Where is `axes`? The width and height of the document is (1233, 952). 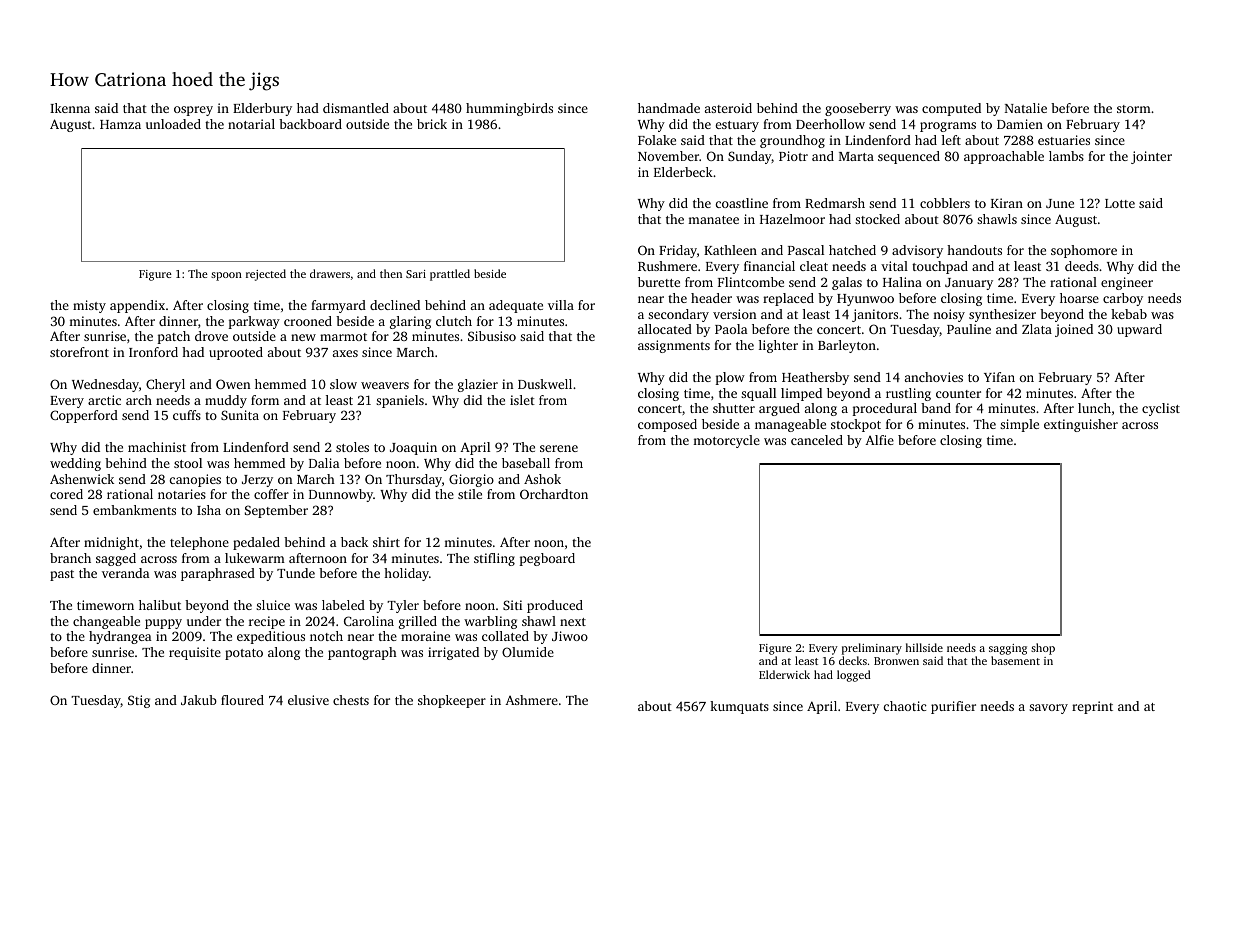 axes is located at coordinates (345, 353).
